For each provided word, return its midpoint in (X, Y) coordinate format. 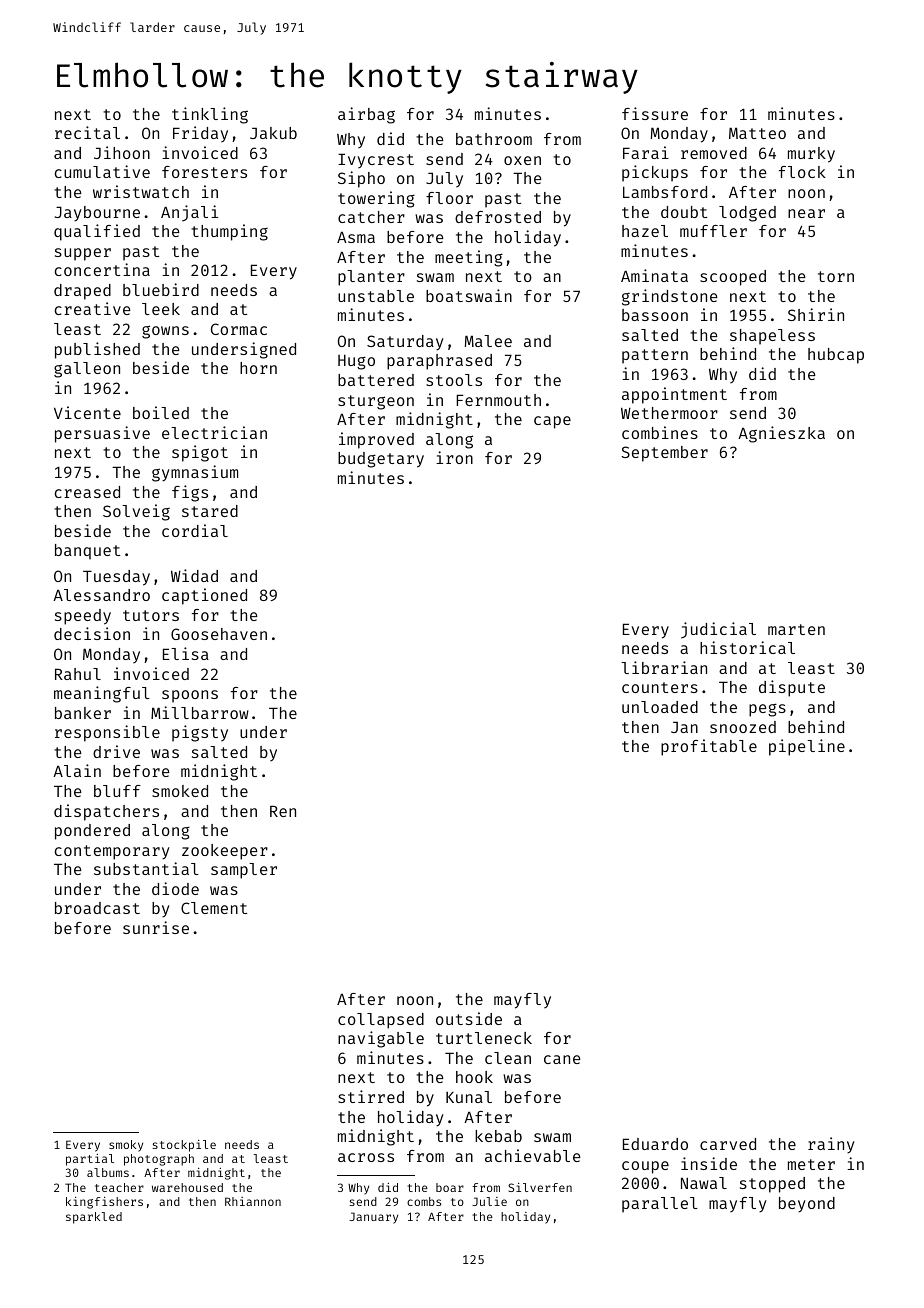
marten (796, 629)
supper (83, 254)
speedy (83, 617)
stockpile (184, 1146)
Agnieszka (781, 434)
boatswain (469, 295)
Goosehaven (219, 634)
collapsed (381, 1021)
